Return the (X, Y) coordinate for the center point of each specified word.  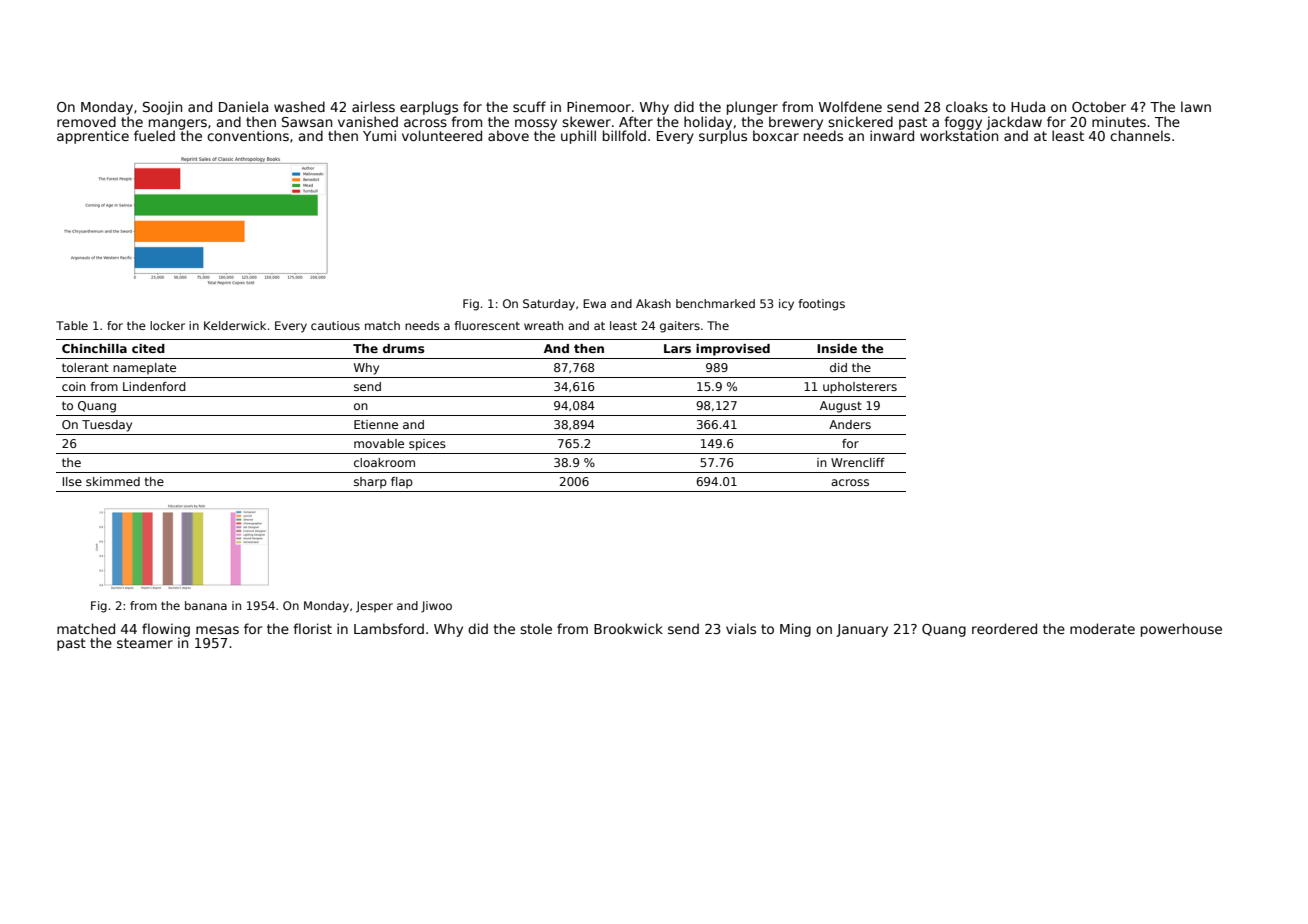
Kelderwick (235, 325)
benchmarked (715, 303)
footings (822, 305)
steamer (145, 643)
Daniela (243, 106)
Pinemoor (599, 106)
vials (741, 628)
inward (892, 135)
